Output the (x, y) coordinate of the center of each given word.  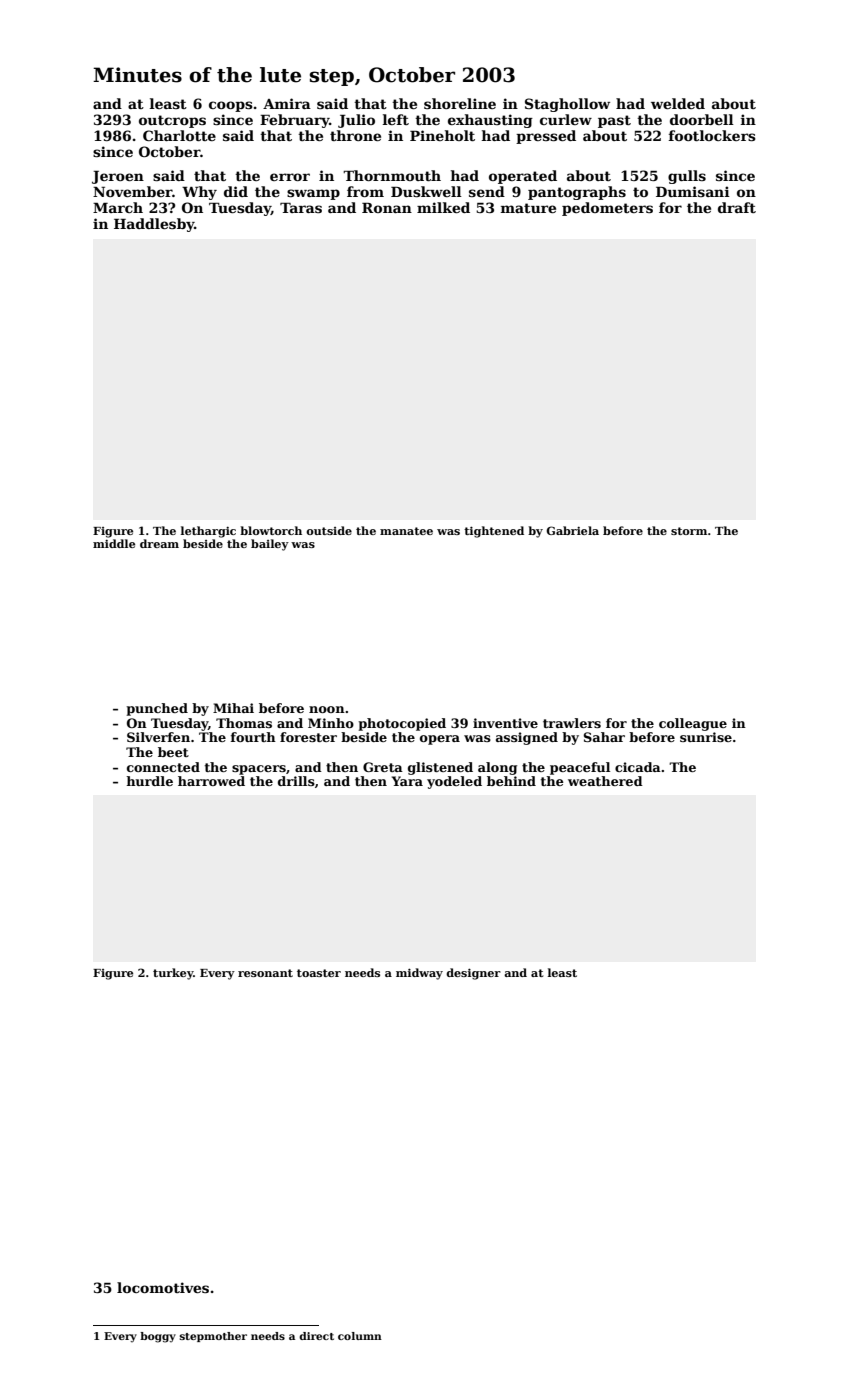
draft (737, 207)
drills (296, 781)
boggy (158, 1337)
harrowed (211, 781)
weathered (605, 781)
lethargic (208, 532)
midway (419, 974)
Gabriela (572, 530)
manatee (406, 531)
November (132, 191)
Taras (301, 208)
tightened (494, 532)
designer (473, 974)
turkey (173, 974)
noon (327, 709)
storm (689, 531)
